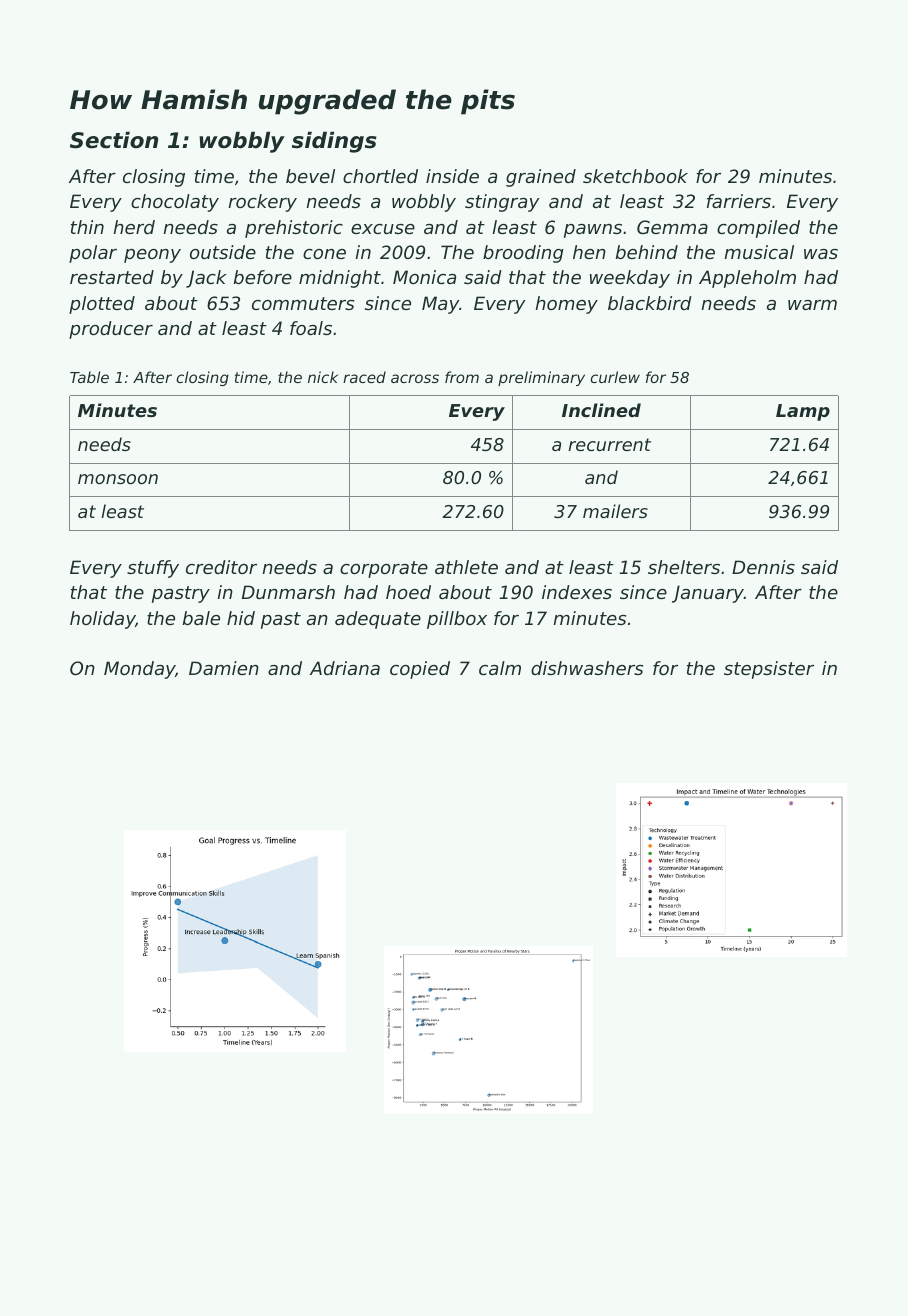 This screenshot has width=908, height=1316. I want to click on sketchbook, so click(635, 176).
